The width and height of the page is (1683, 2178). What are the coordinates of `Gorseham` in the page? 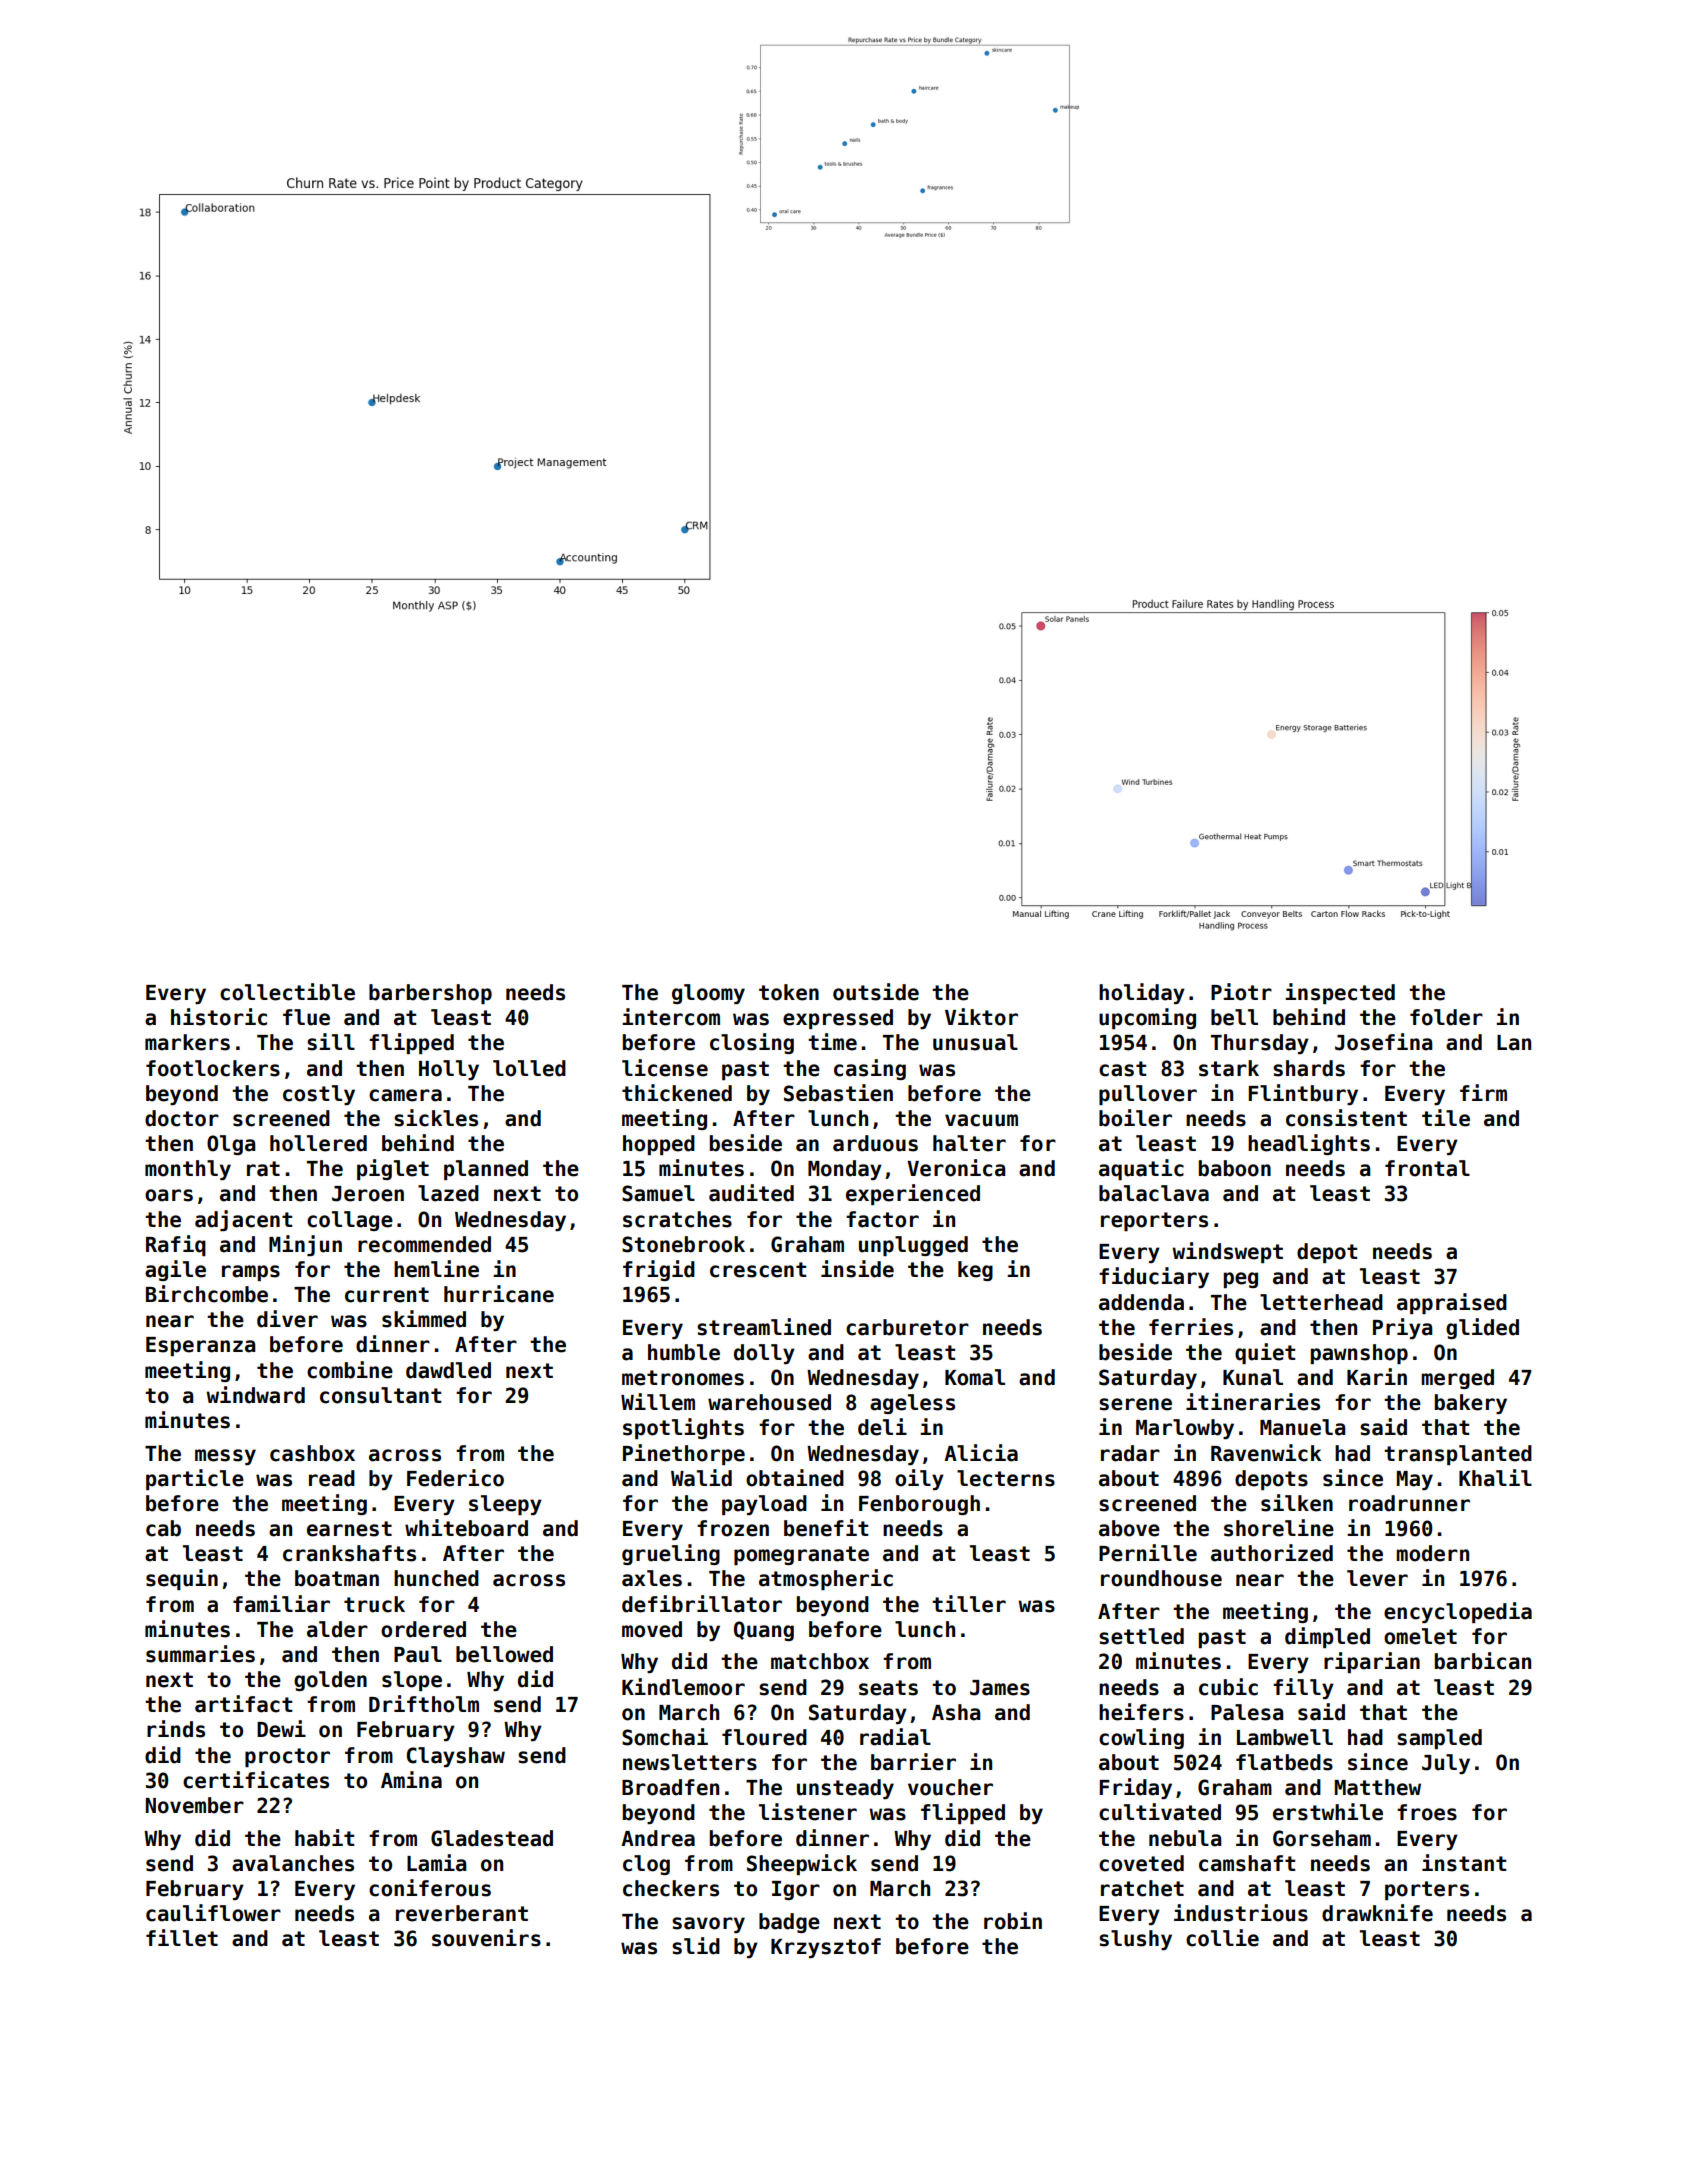 It's located at (1322, 1838).
